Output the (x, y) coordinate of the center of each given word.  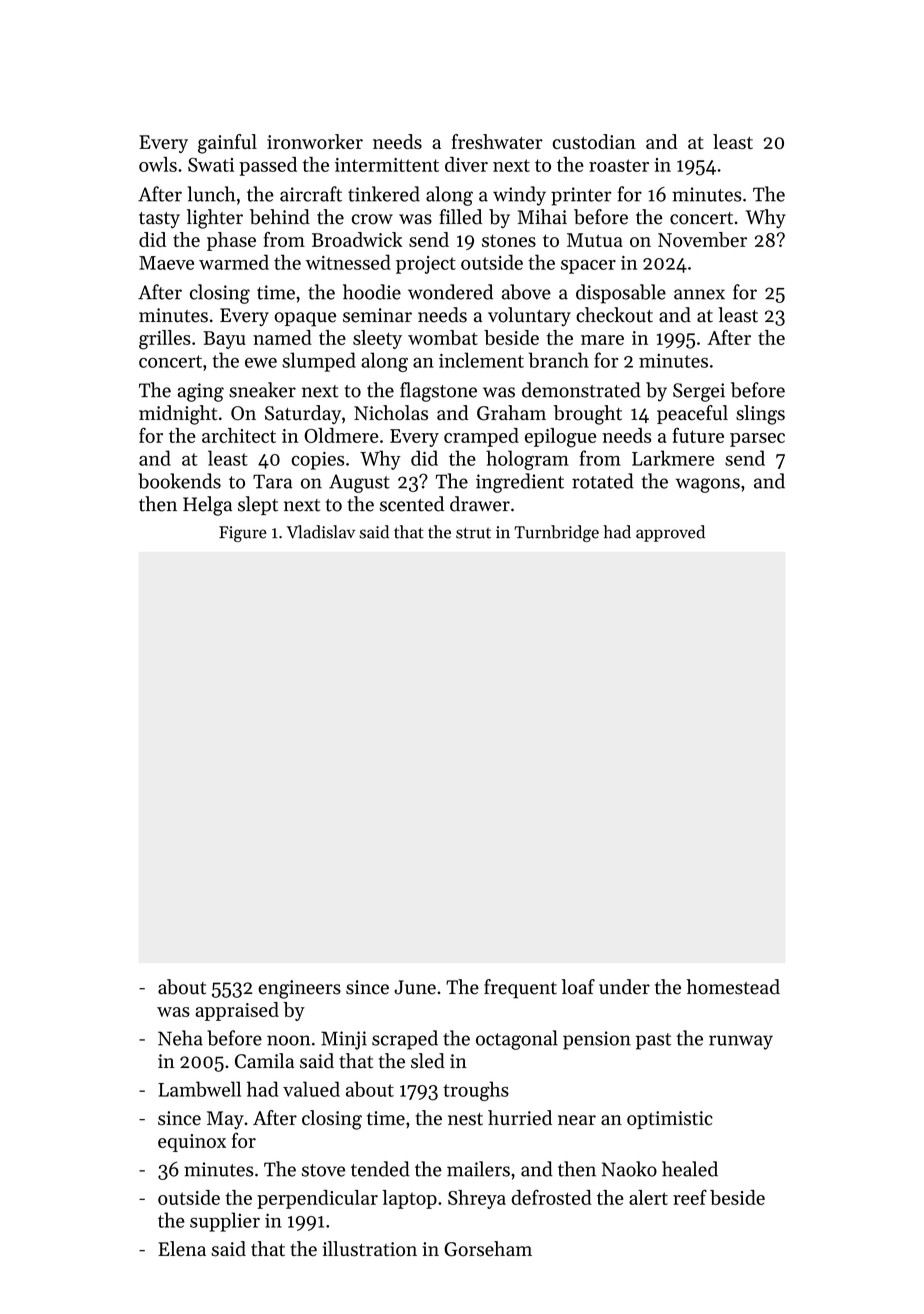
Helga (207, 506)
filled (460, 217)
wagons (708, 485)
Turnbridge (556, 533)
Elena (182, 1249)
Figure (243, 534)
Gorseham (488, 1249)
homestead (733, 987)
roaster (619, 165)
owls (158, 164)
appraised (237, 1011)
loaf (578, 987)
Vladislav (320, 532)
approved (670, 533)
